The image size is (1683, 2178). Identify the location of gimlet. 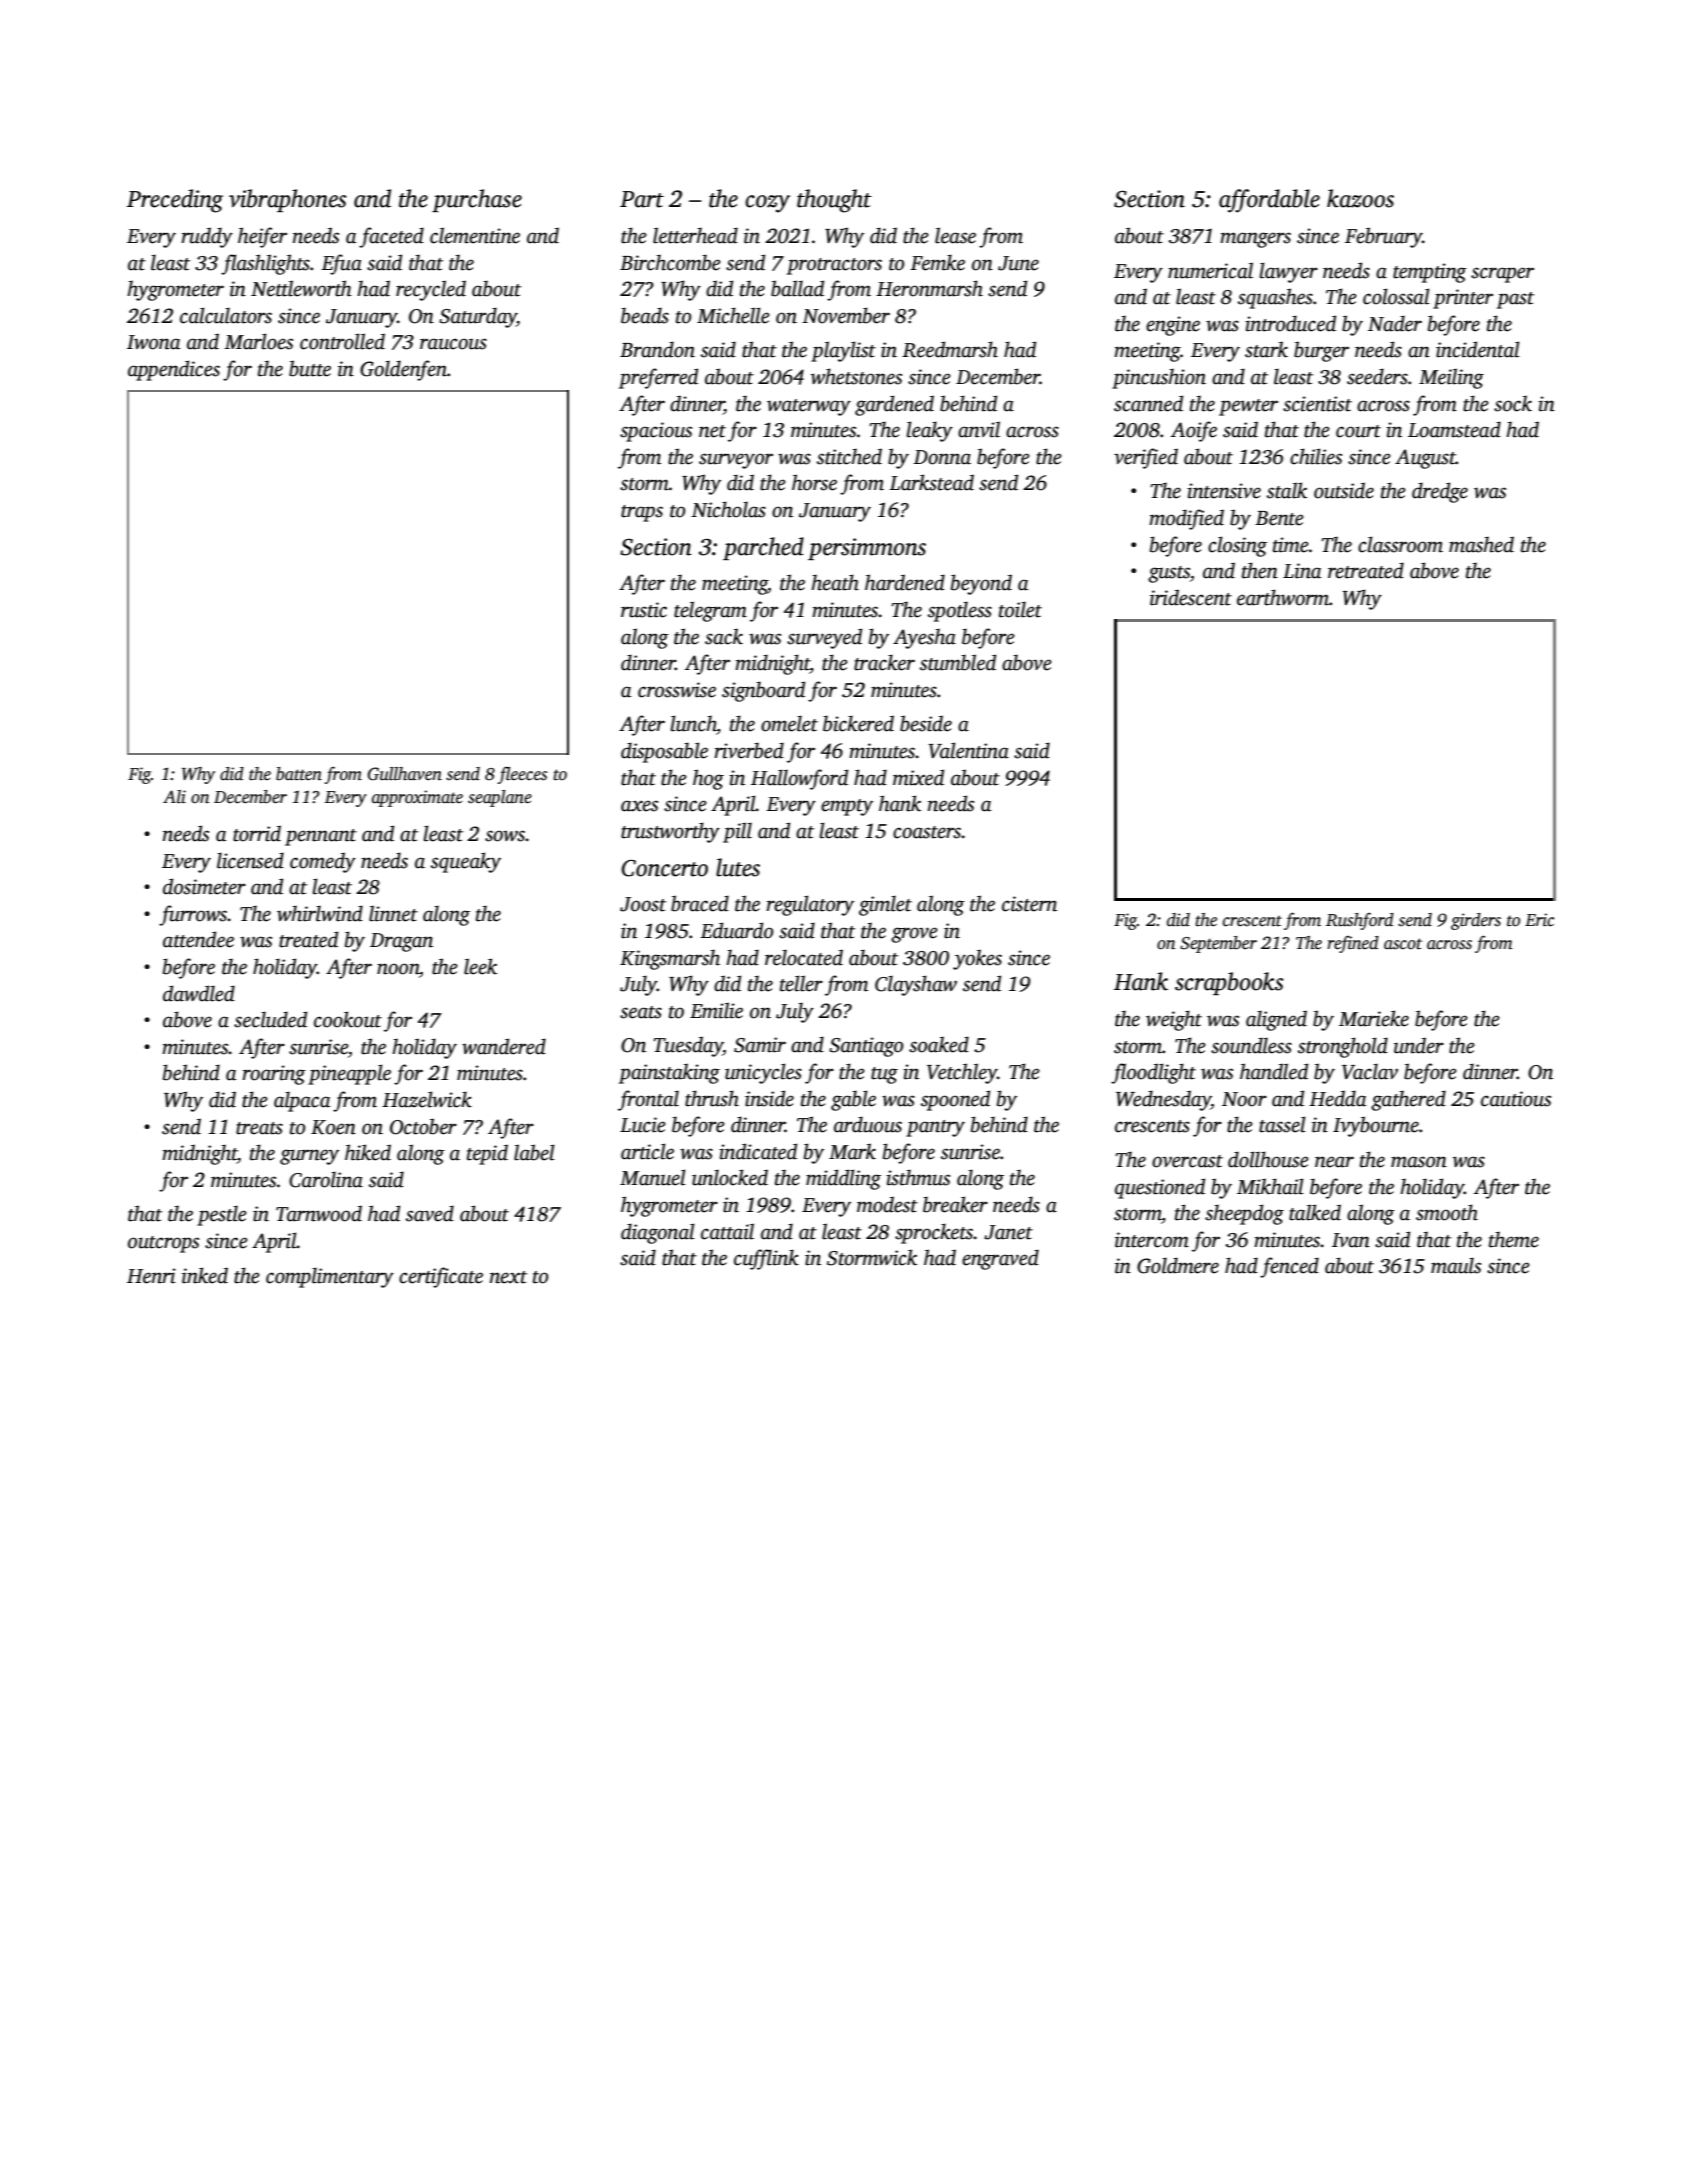
(885, 905).
